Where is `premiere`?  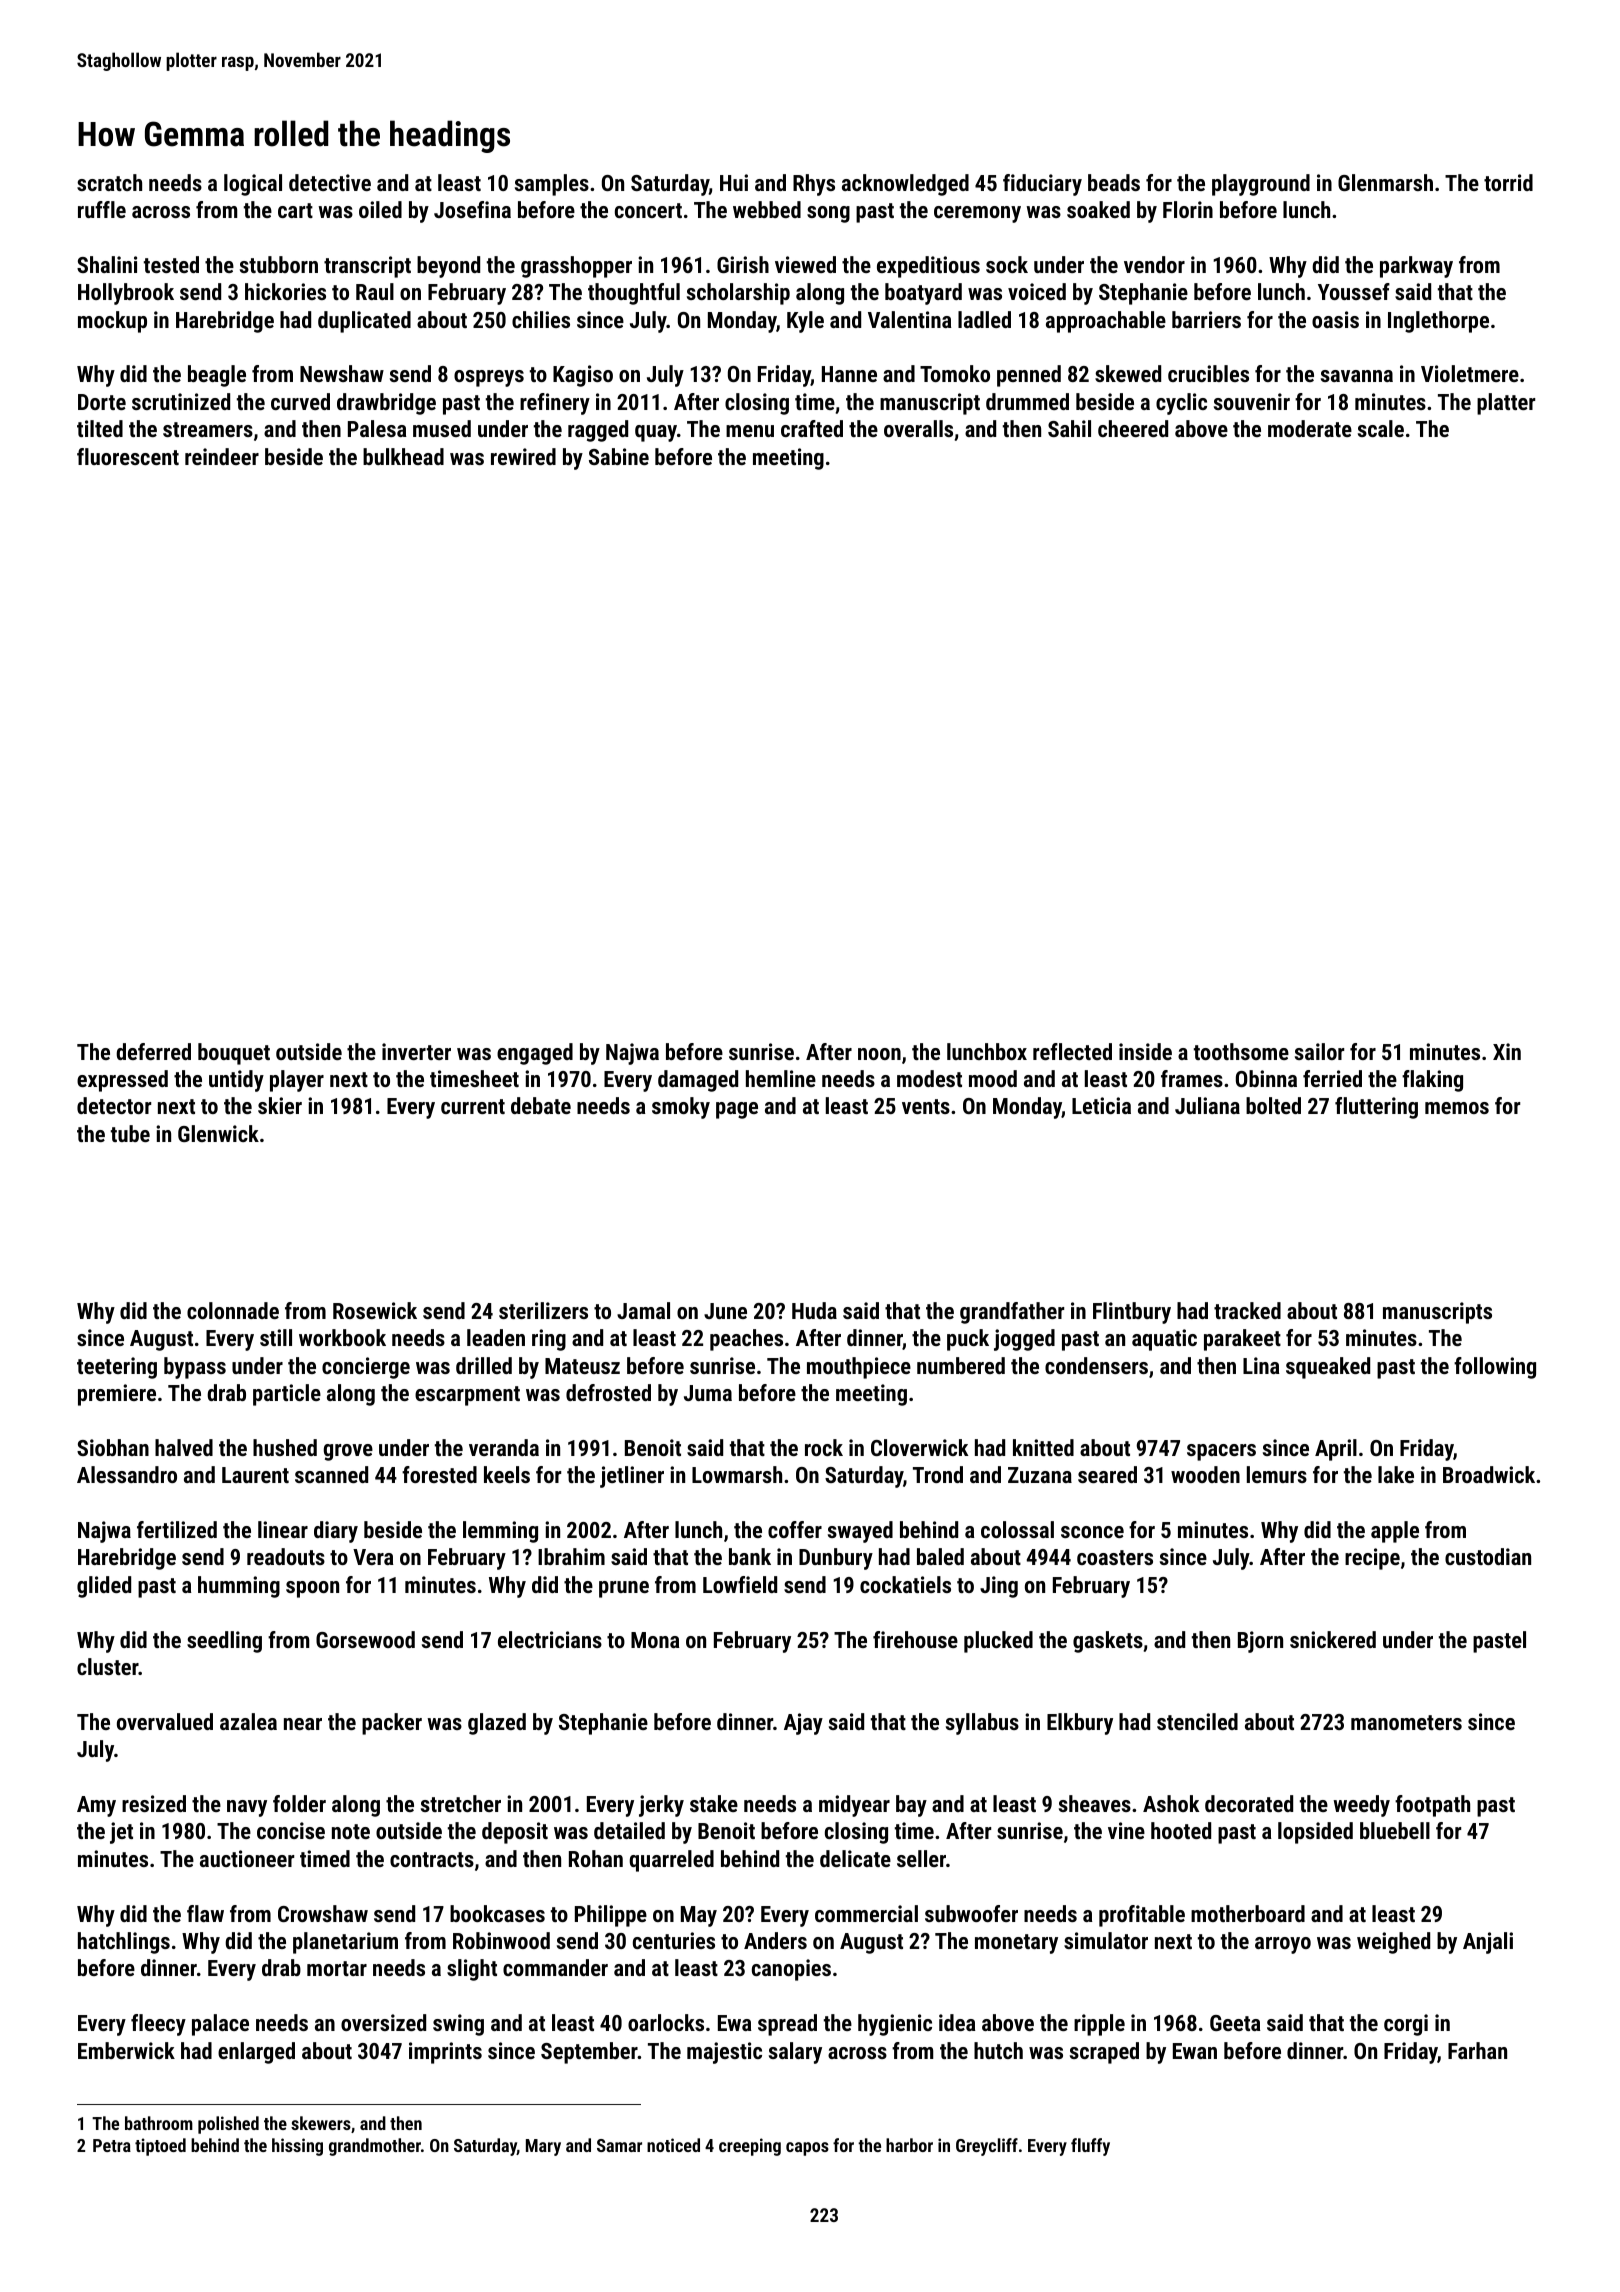
premiere is located at coordinates (117, 1395).
